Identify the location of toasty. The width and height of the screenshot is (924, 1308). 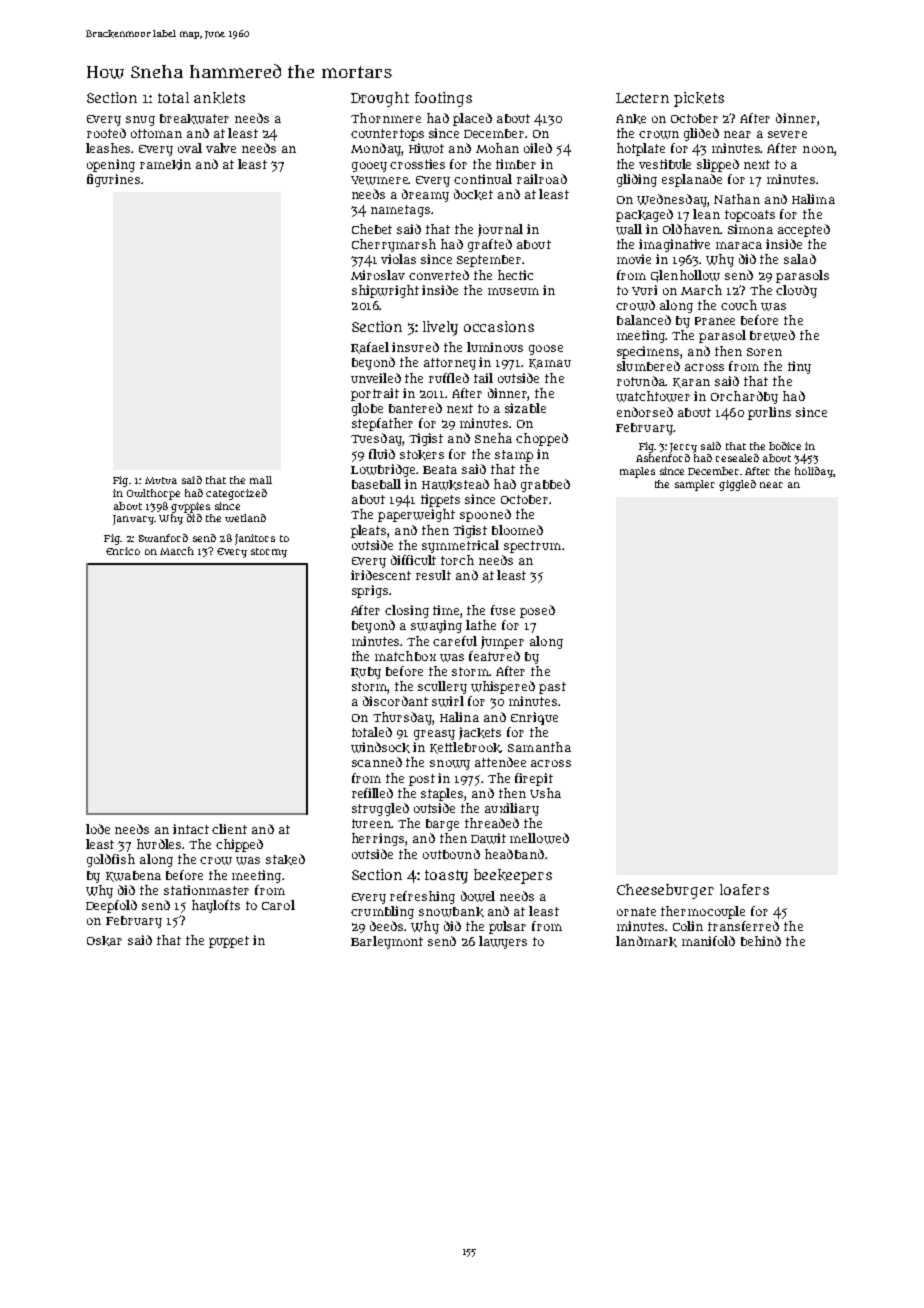
(446, 877).
